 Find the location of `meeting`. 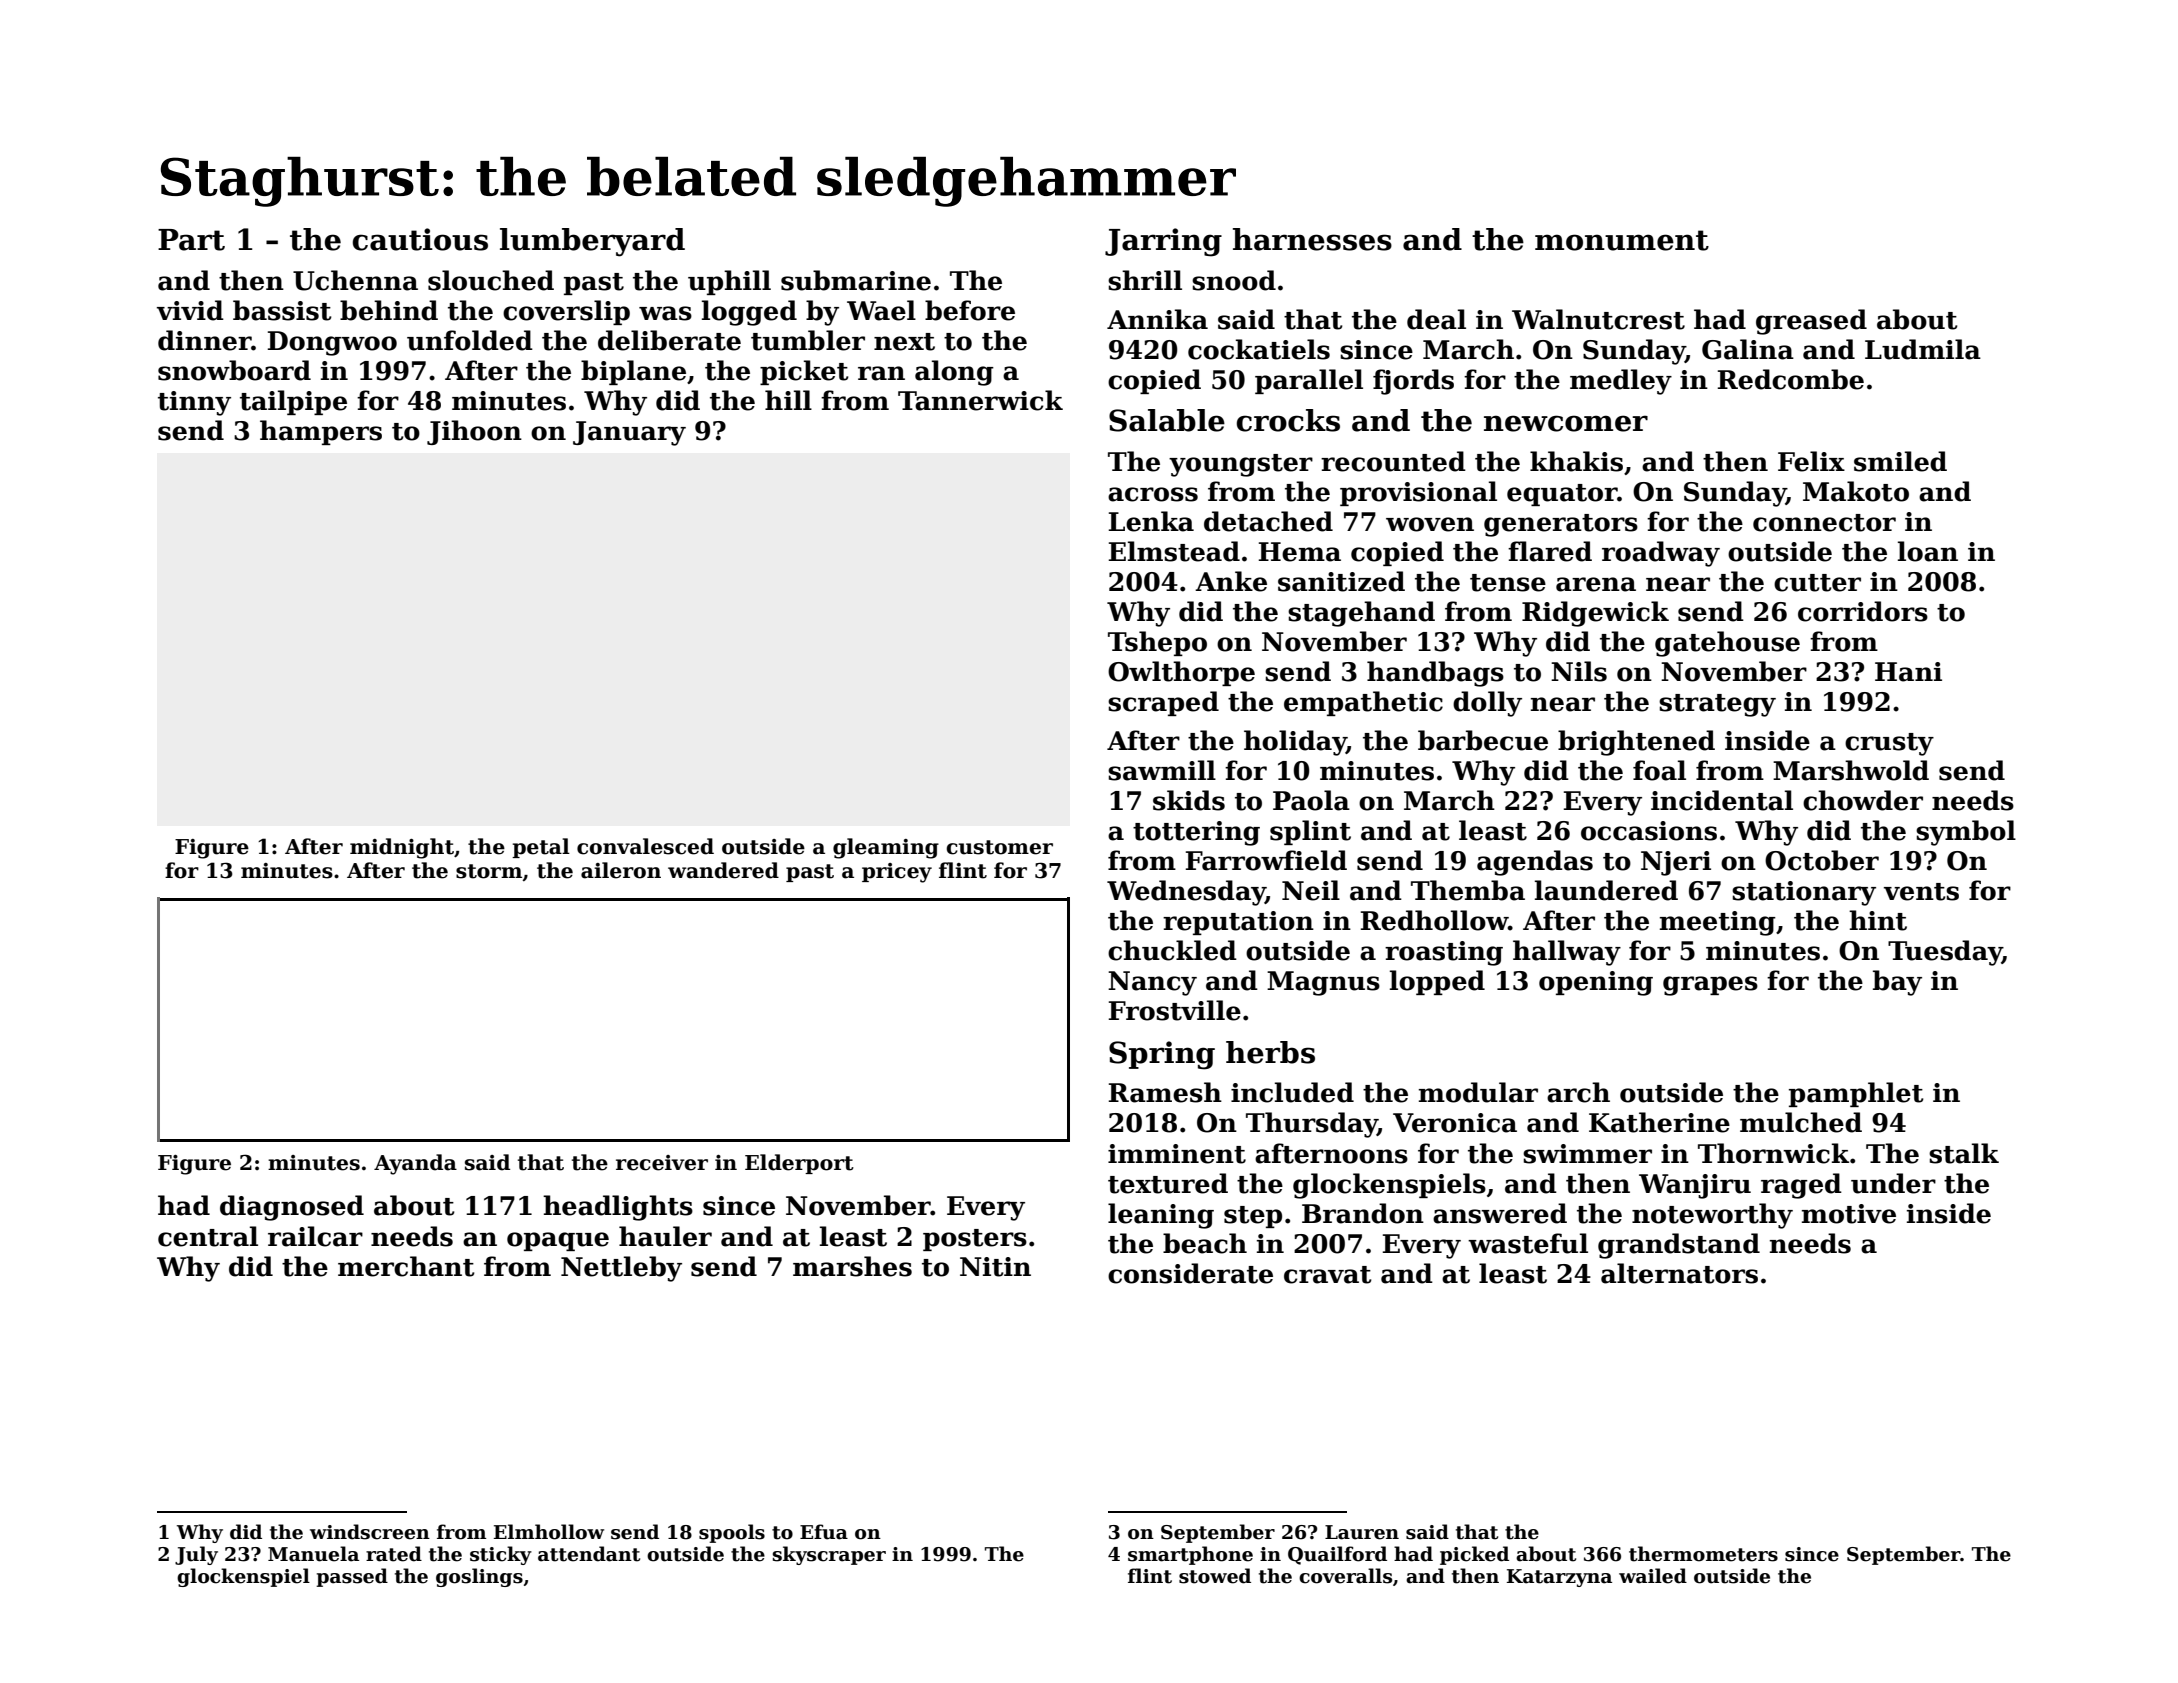

meeting is located at coordinates (1718, 923).
